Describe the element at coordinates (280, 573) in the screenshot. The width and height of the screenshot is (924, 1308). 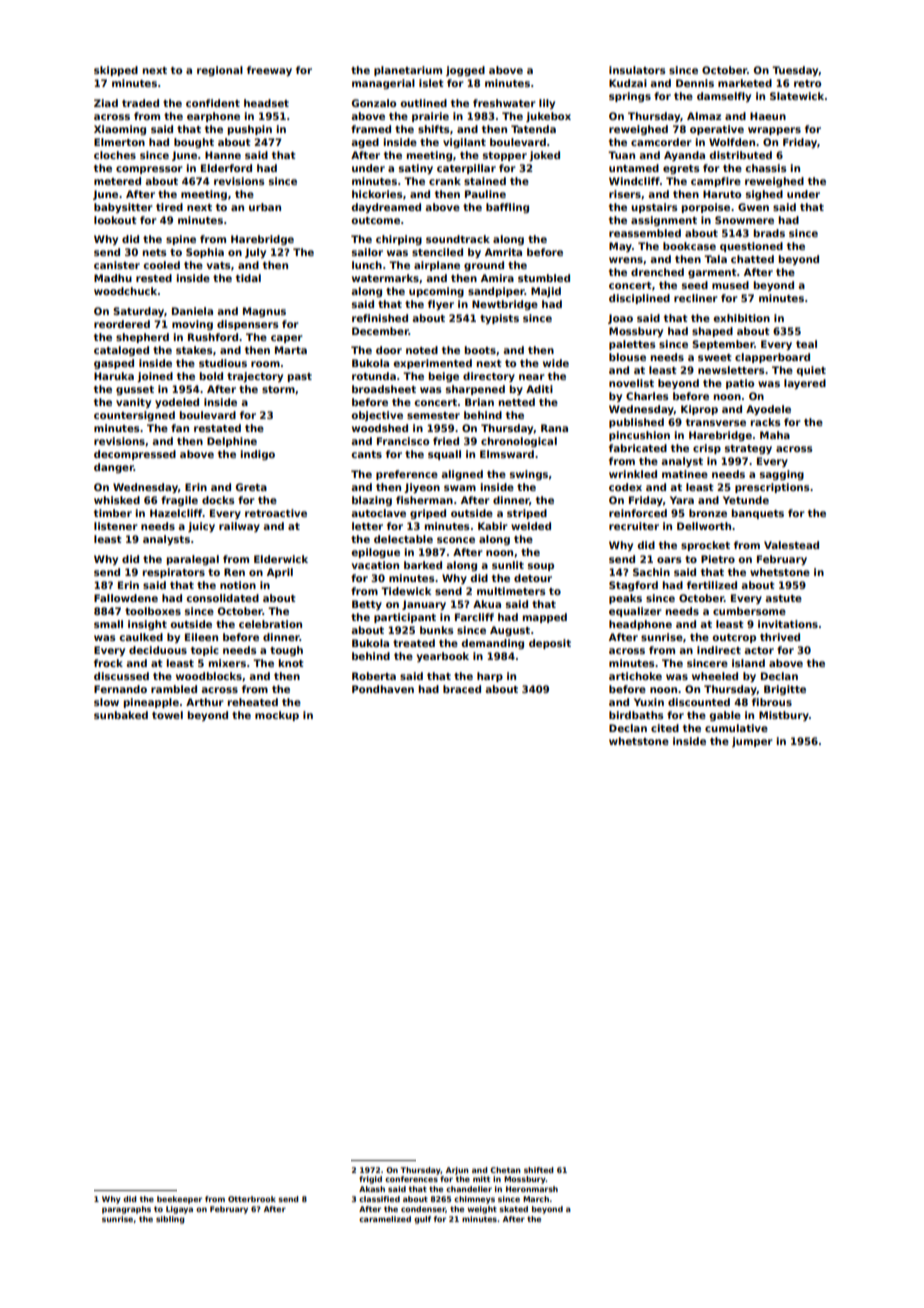
I see `April` at that location.
